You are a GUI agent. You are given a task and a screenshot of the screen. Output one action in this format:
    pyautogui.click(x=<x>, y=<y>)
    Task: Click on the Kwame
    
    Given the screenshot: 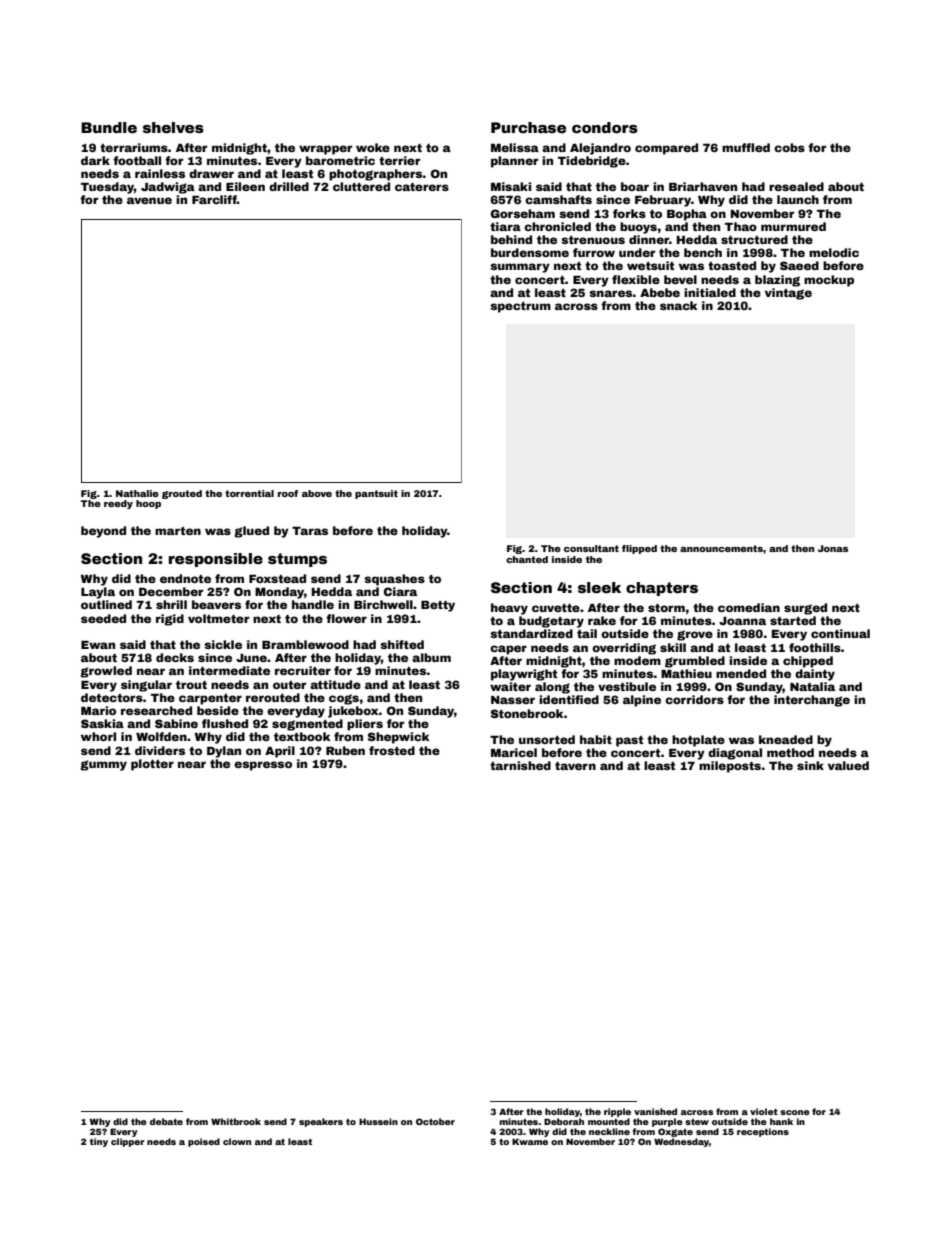 What is the action you would take?
    pyautogui.click(x=530, y=1141)
